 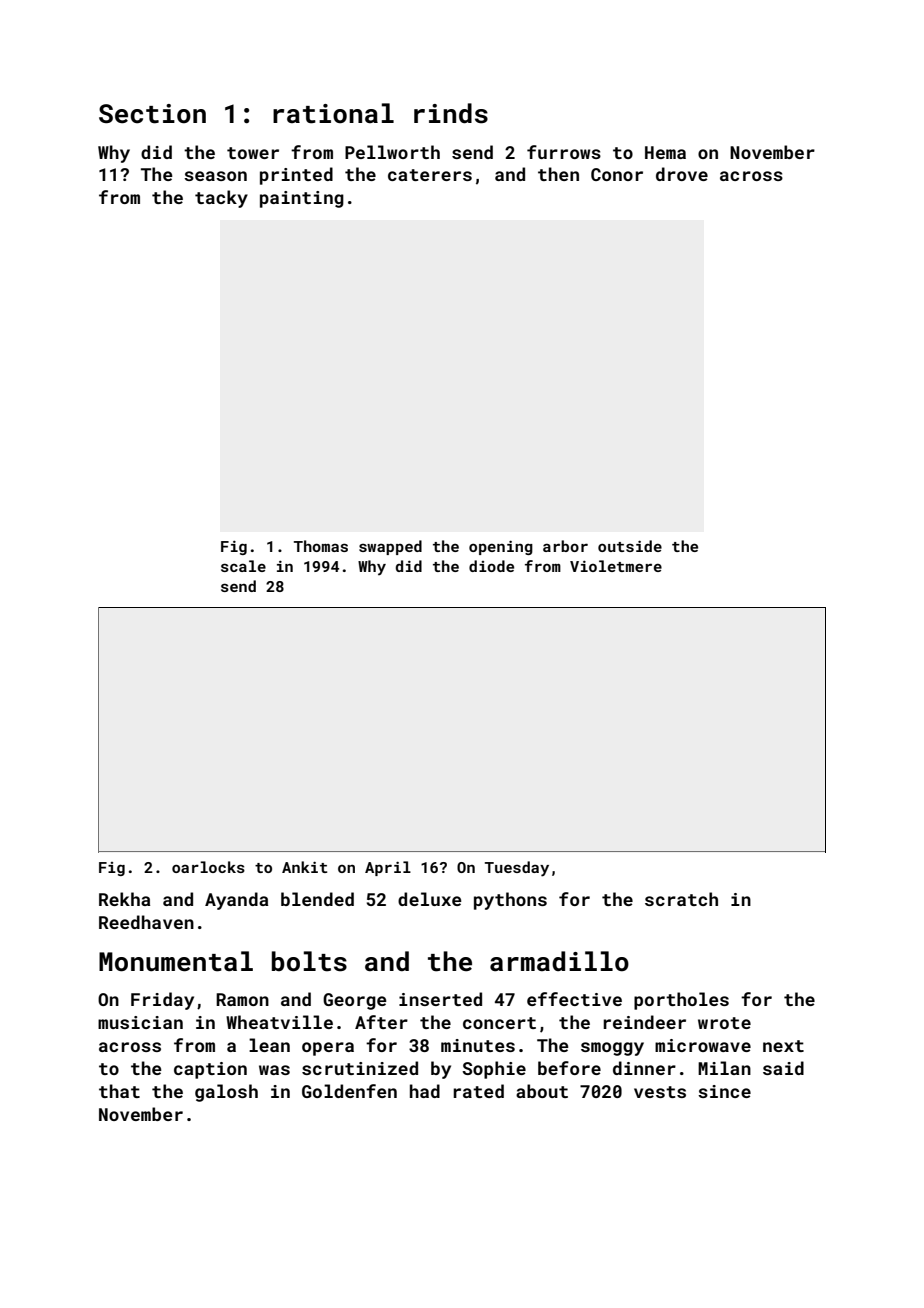 I want to click on printed, so click(x=296, y=176).
